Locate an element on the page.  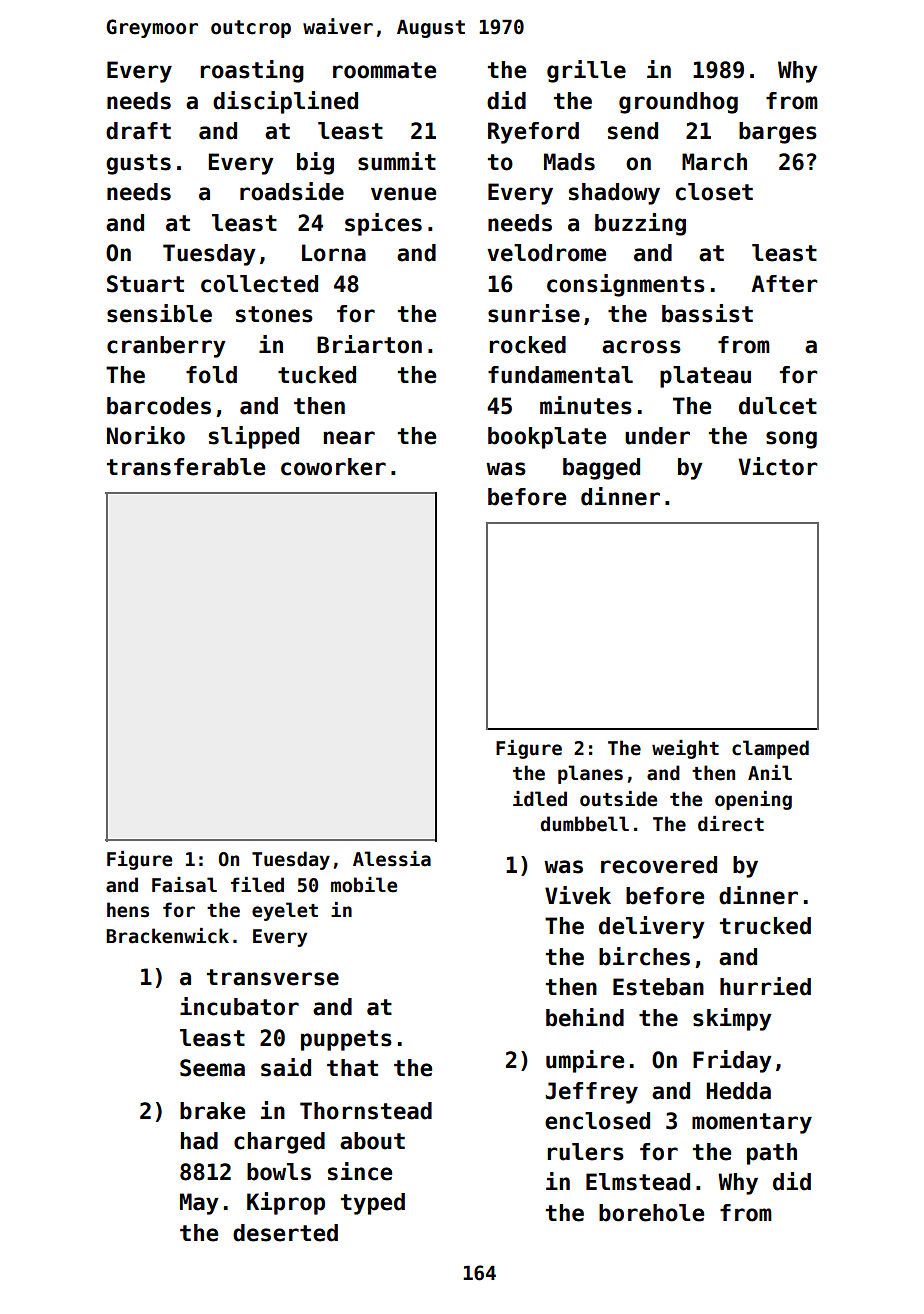
hens is located at coordinates (128, 910).
